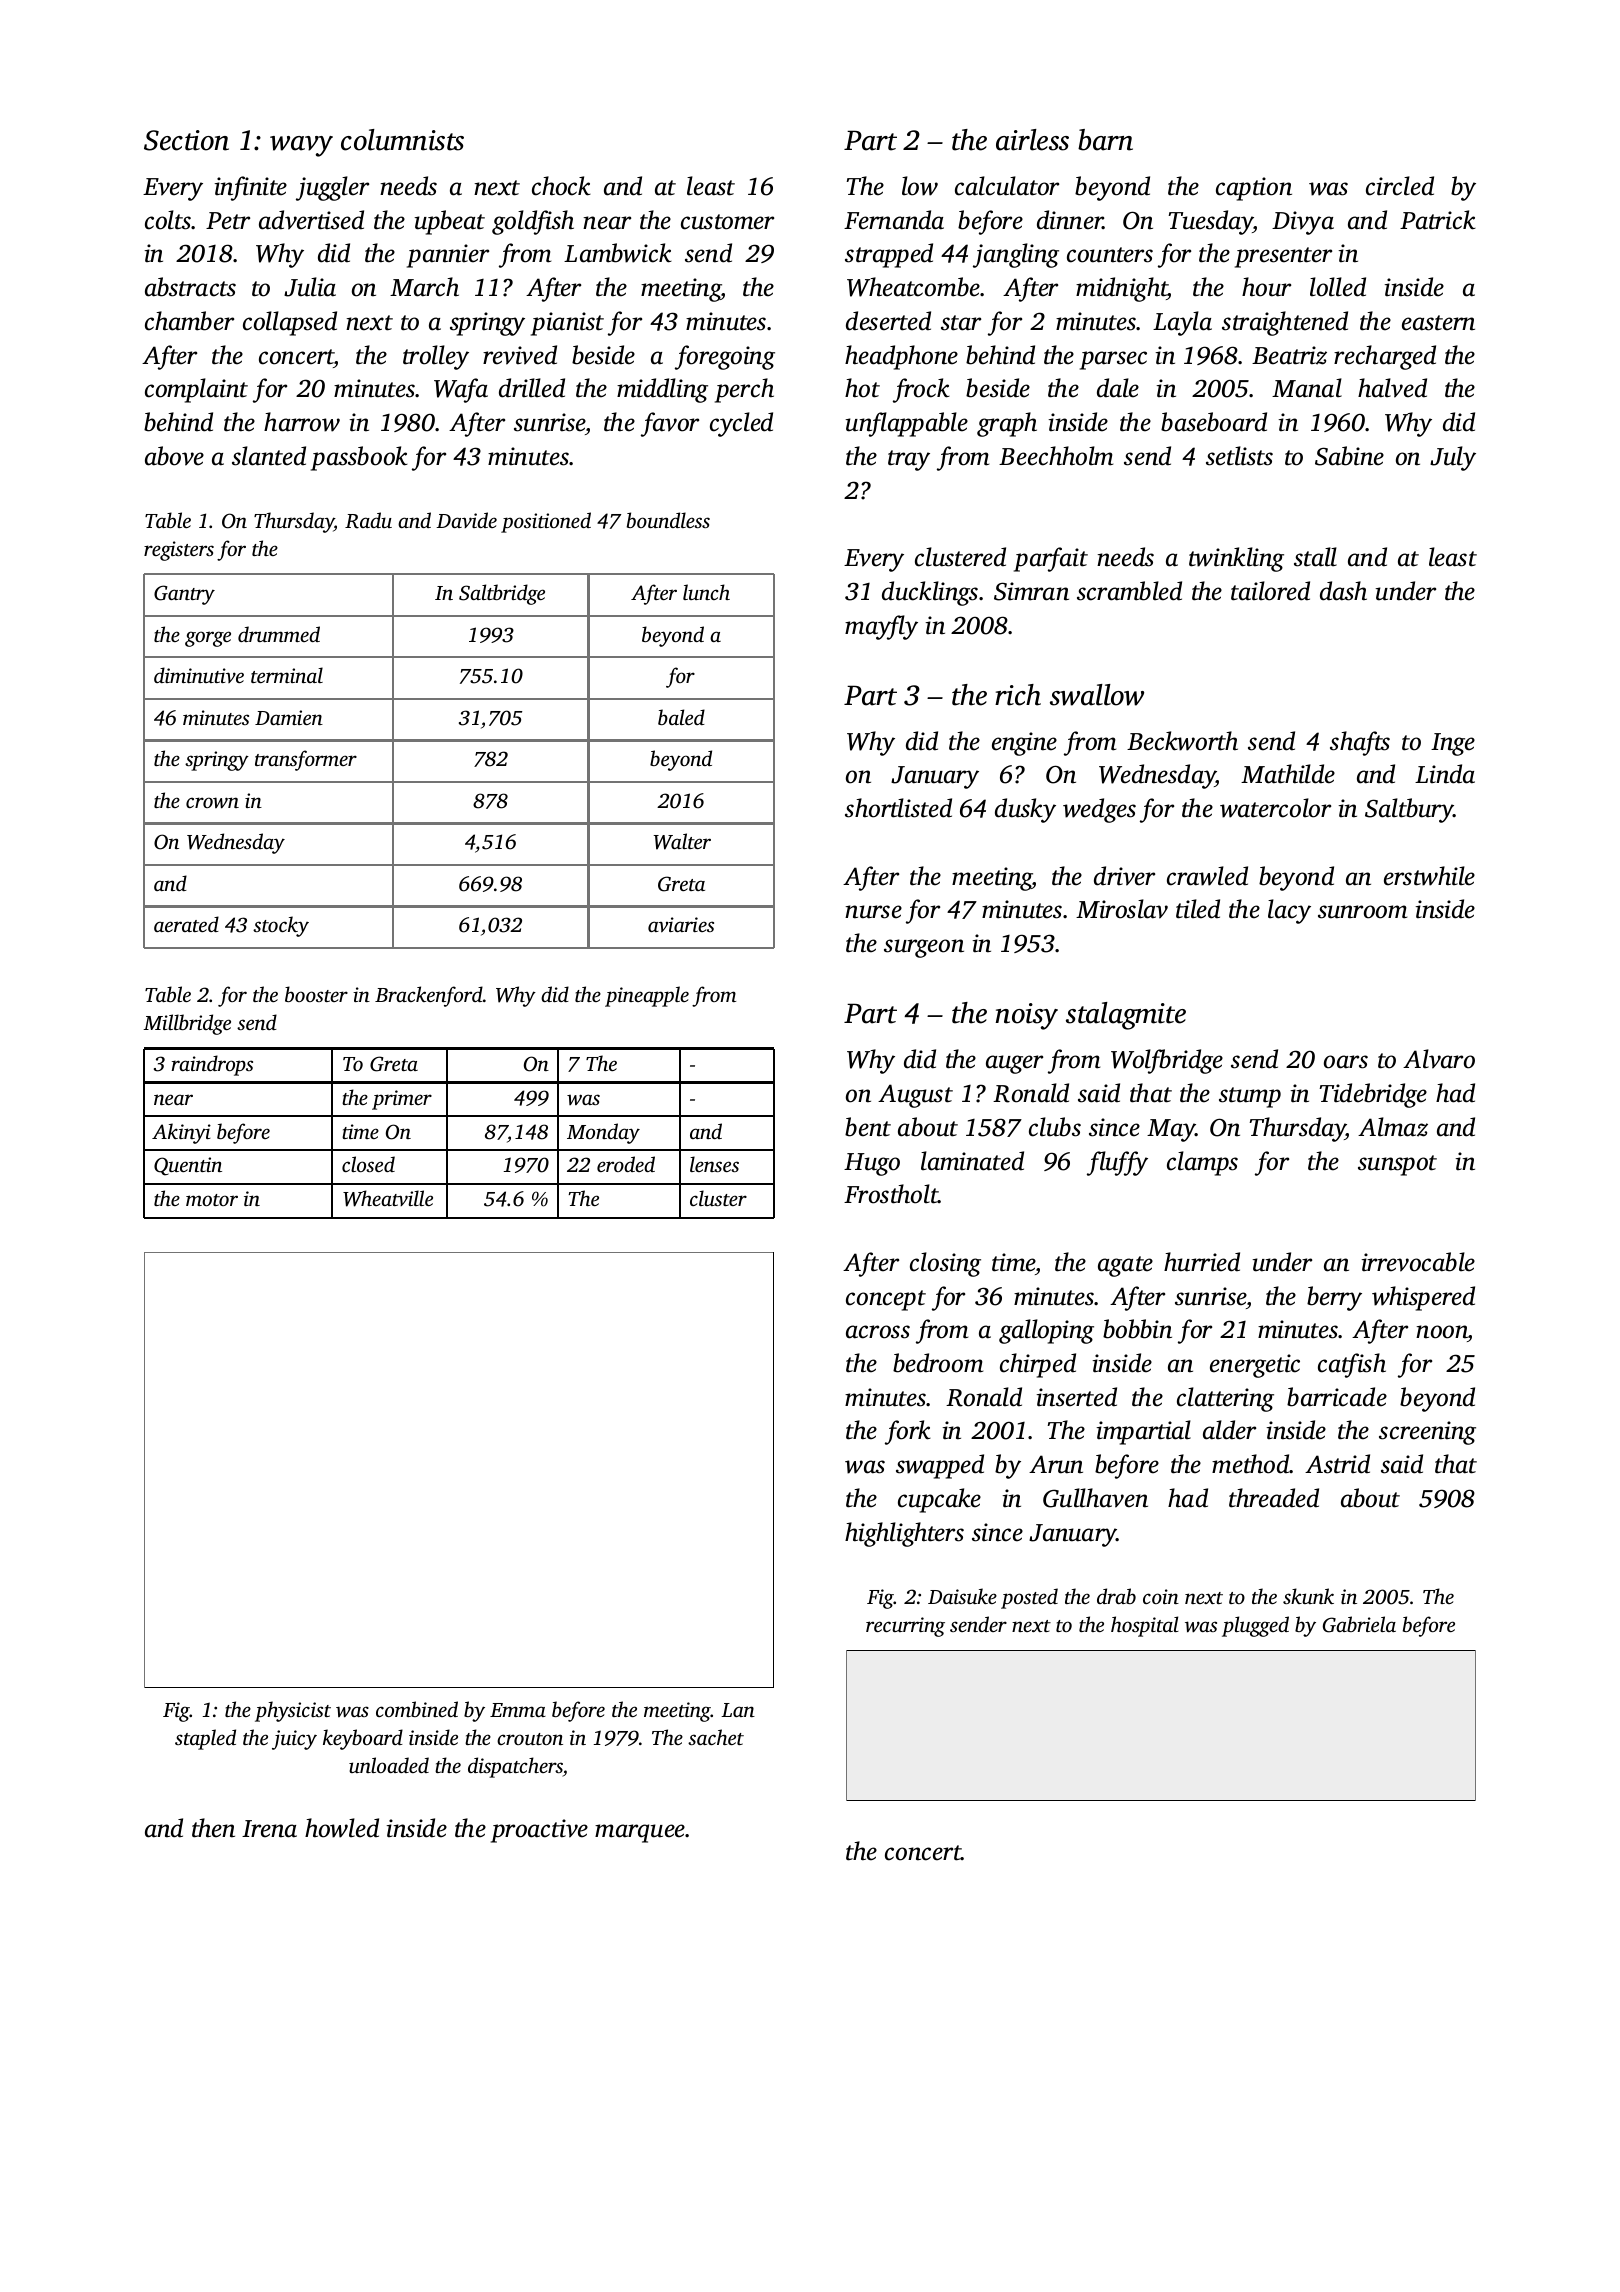 The height and width of the screenshot is (2292, 1620). Describe the element at coordinates (1255, 1366) in the screenshot. I see `energetic` at that location.
